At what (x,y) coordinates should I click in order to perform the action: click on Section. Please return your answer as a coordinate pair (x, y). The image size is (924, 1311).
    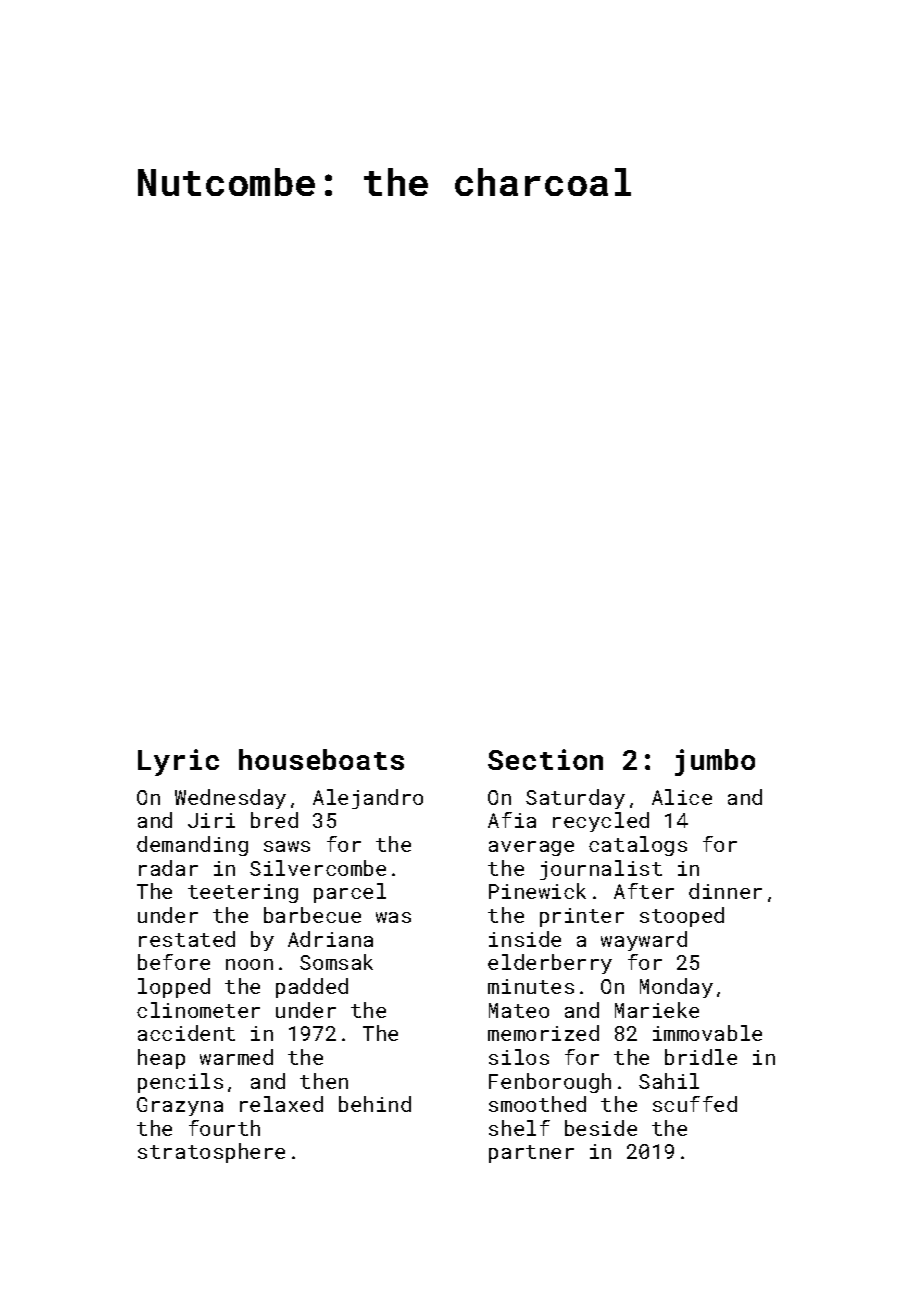
    Looking at the image, I should click on (545, 759).
